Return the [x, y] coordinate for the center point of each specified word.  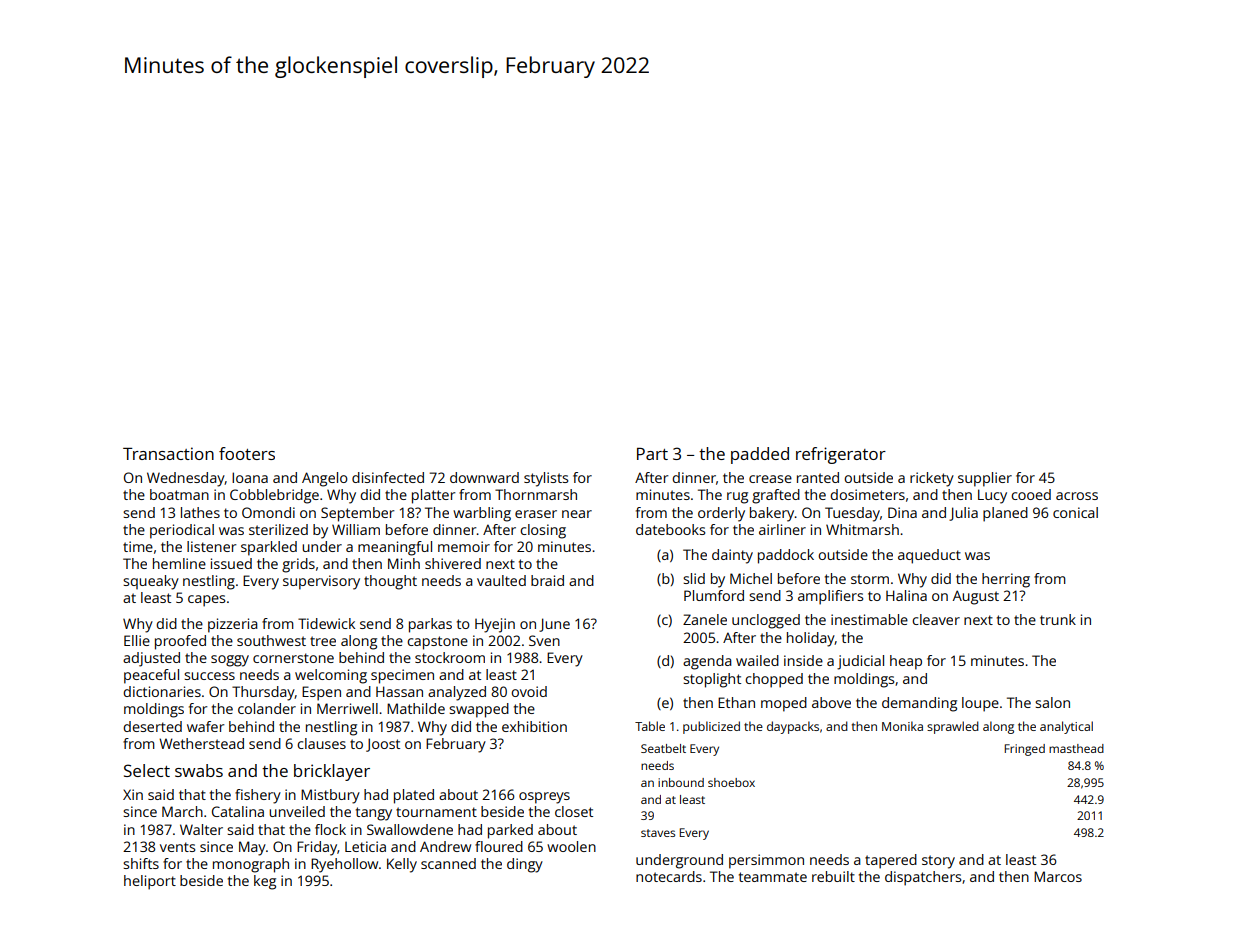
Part [652, 454]
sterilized [278, 529]
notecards [669, 876]
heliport [150, 882]
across [1077, 496]
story [938, 862]
